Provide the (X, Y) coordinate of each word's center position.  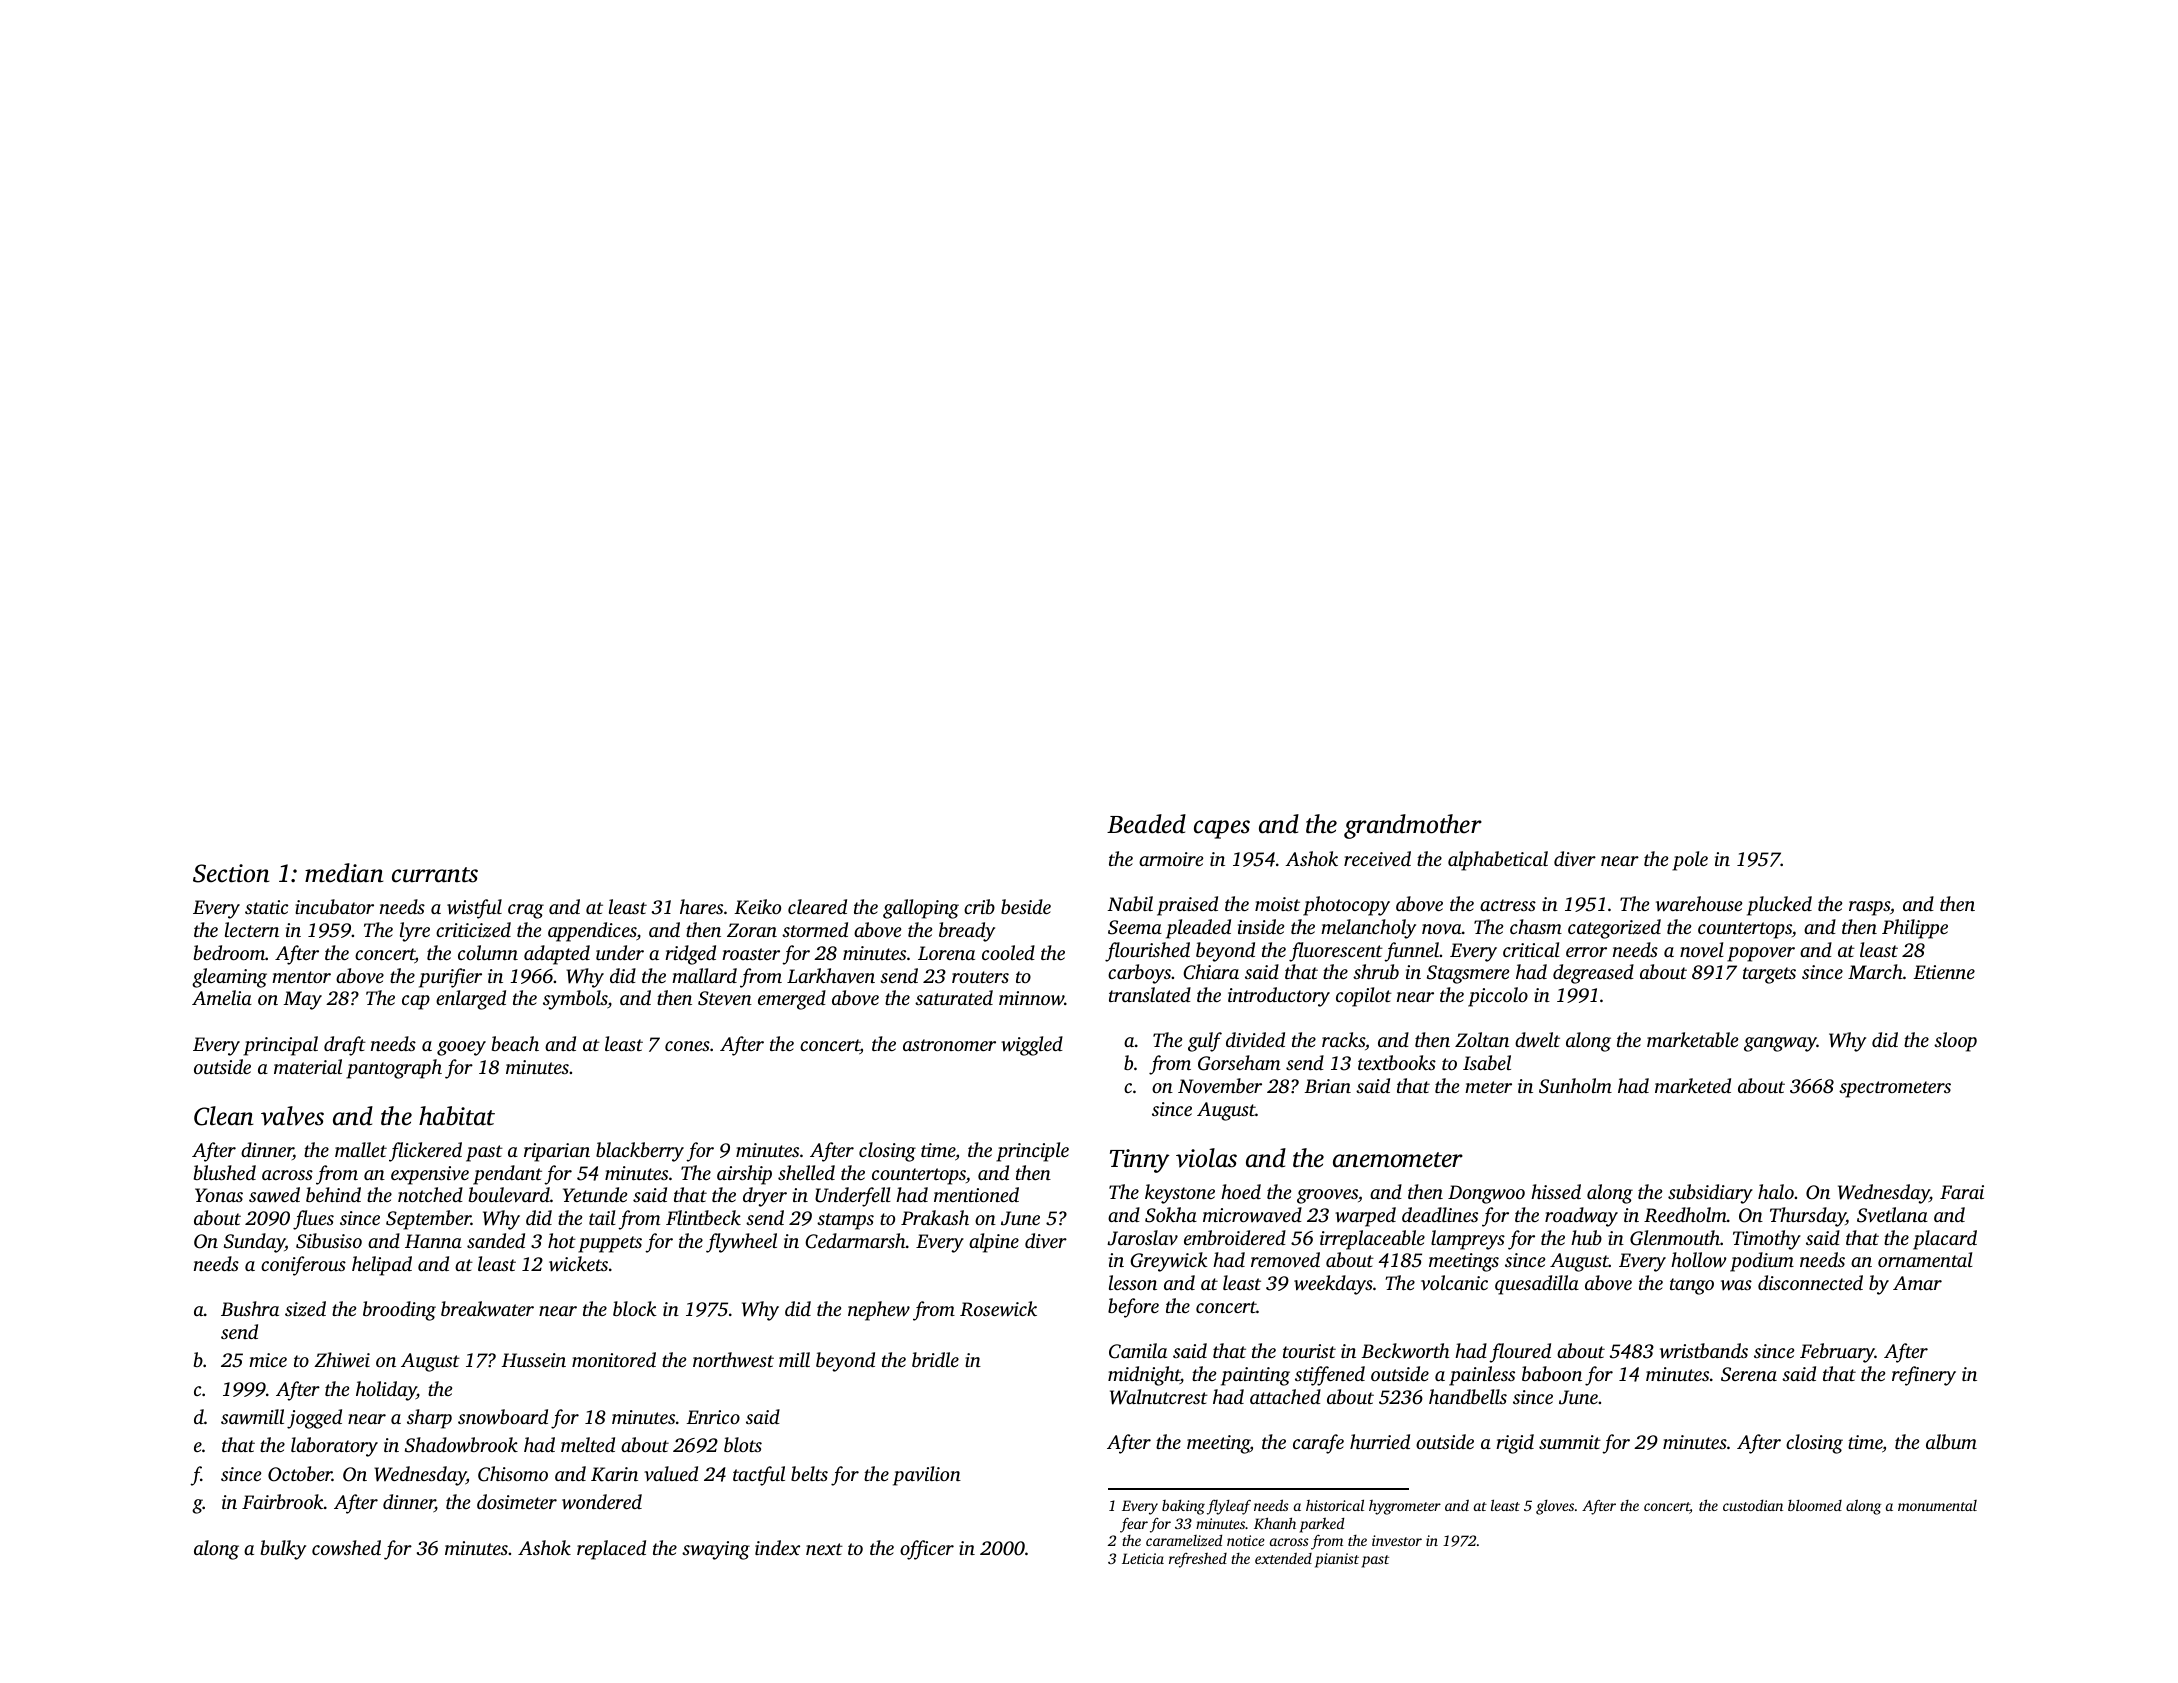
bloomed (1815, 1505)
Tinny (1140, 1161)
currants (435, 875)
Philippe (1915, 929)
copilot (1364, 997)
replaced (611, 1550)
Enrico (713, 1417)
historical (1335, 1505)
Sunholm (1575, 1086)
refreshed (1198, 1560)
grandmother (1413, 826)
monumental (1937, 1505)
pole (1690, 861)
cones (687, 1046)
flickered (425, 1152)
